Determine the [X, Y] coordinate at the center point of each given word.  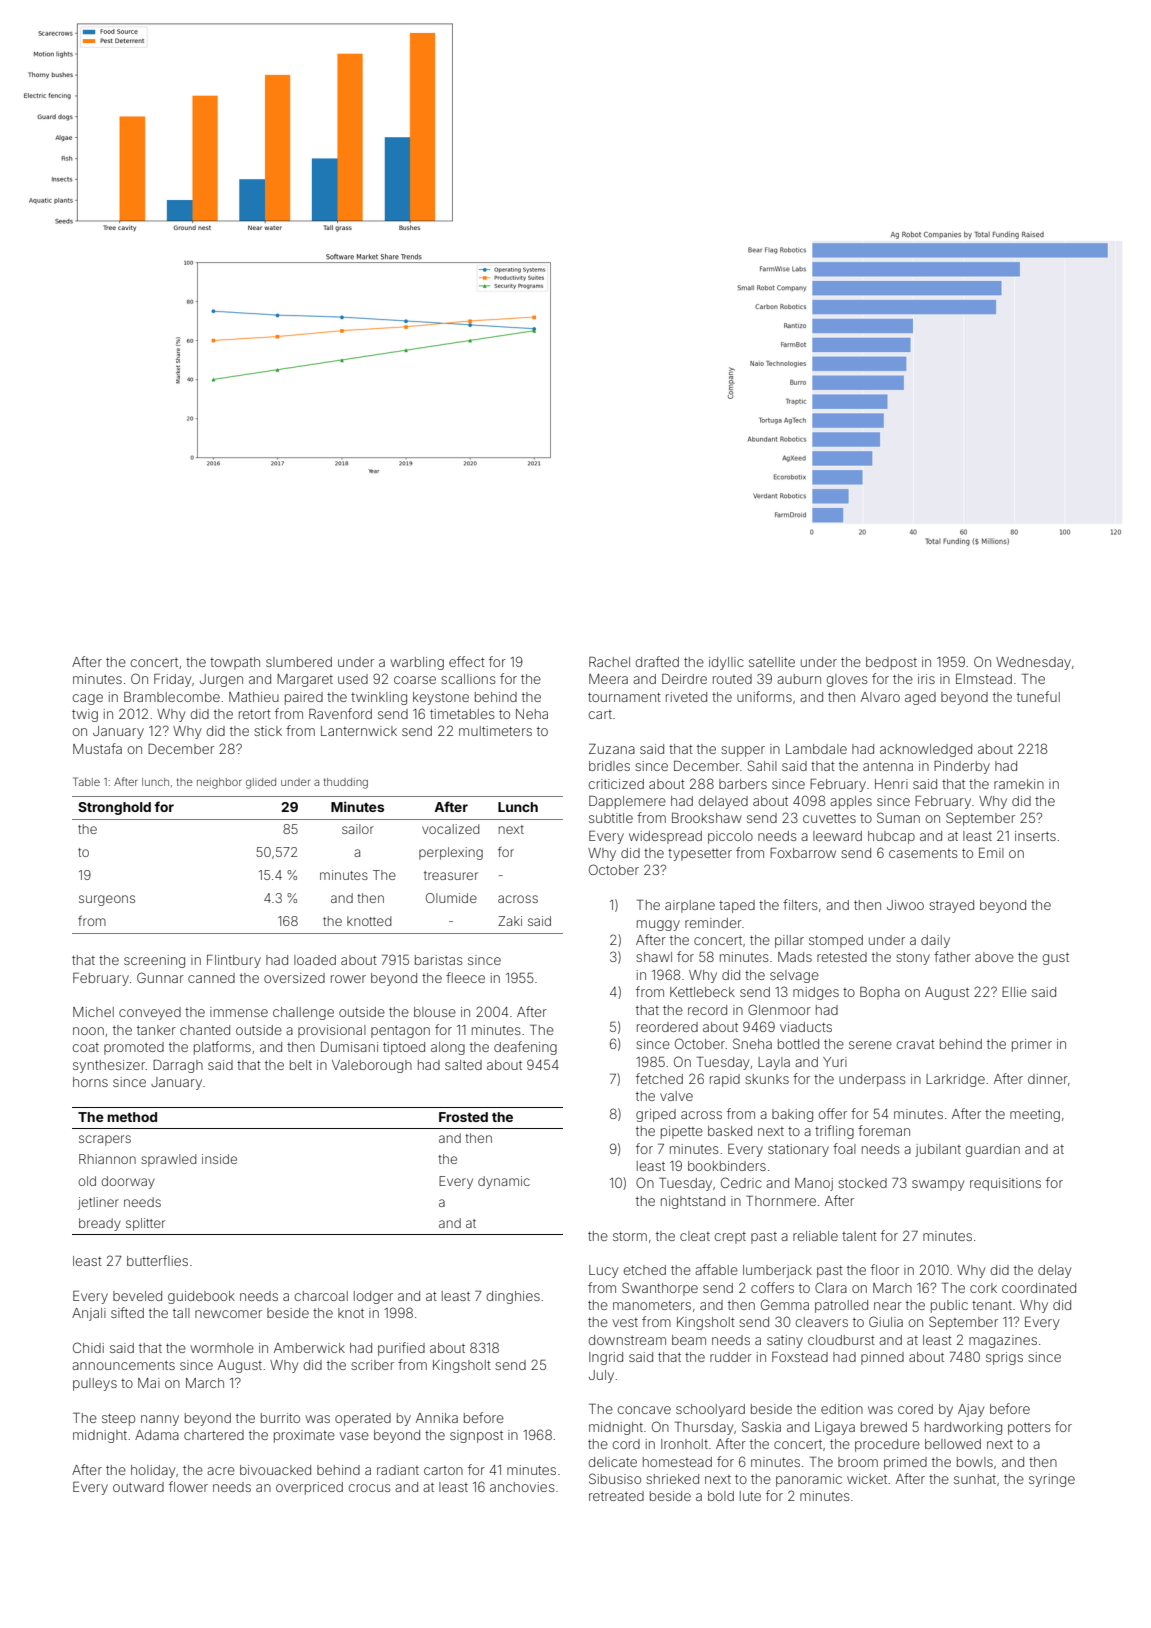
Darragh [178, 1066]
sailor [358, 829]
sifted [127, 1312]
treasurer [451, 875]
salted [463, 1065]
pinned [882, 1358]
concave [644, 1410]
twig [85, 715]
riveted [686, 697]
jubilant [938, 1150]
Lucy [603, 1271]
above [994, 957]
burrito [280, 1418]
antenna [888, 766]
